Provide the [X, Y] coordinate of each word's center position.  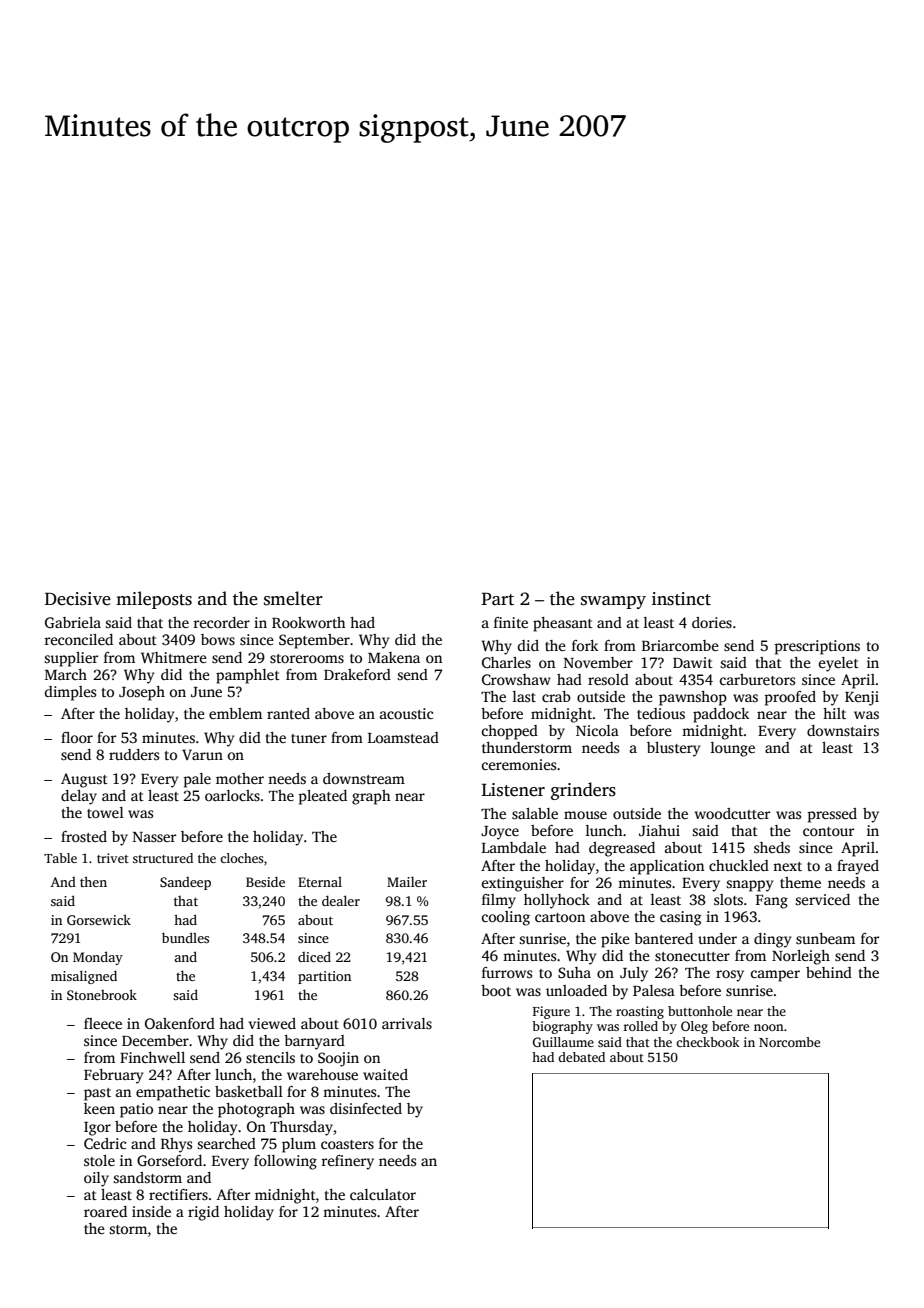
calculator [383, 1194]
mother [240, 778]
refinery [347, 1162]
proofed [790, 698]
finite [511, 622]
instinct [681, 599]
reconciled [78, 639]
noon [769, 1027]
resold [608, 679]
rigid [203, 1213]
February [113, 1076]
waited [385, 1074]
